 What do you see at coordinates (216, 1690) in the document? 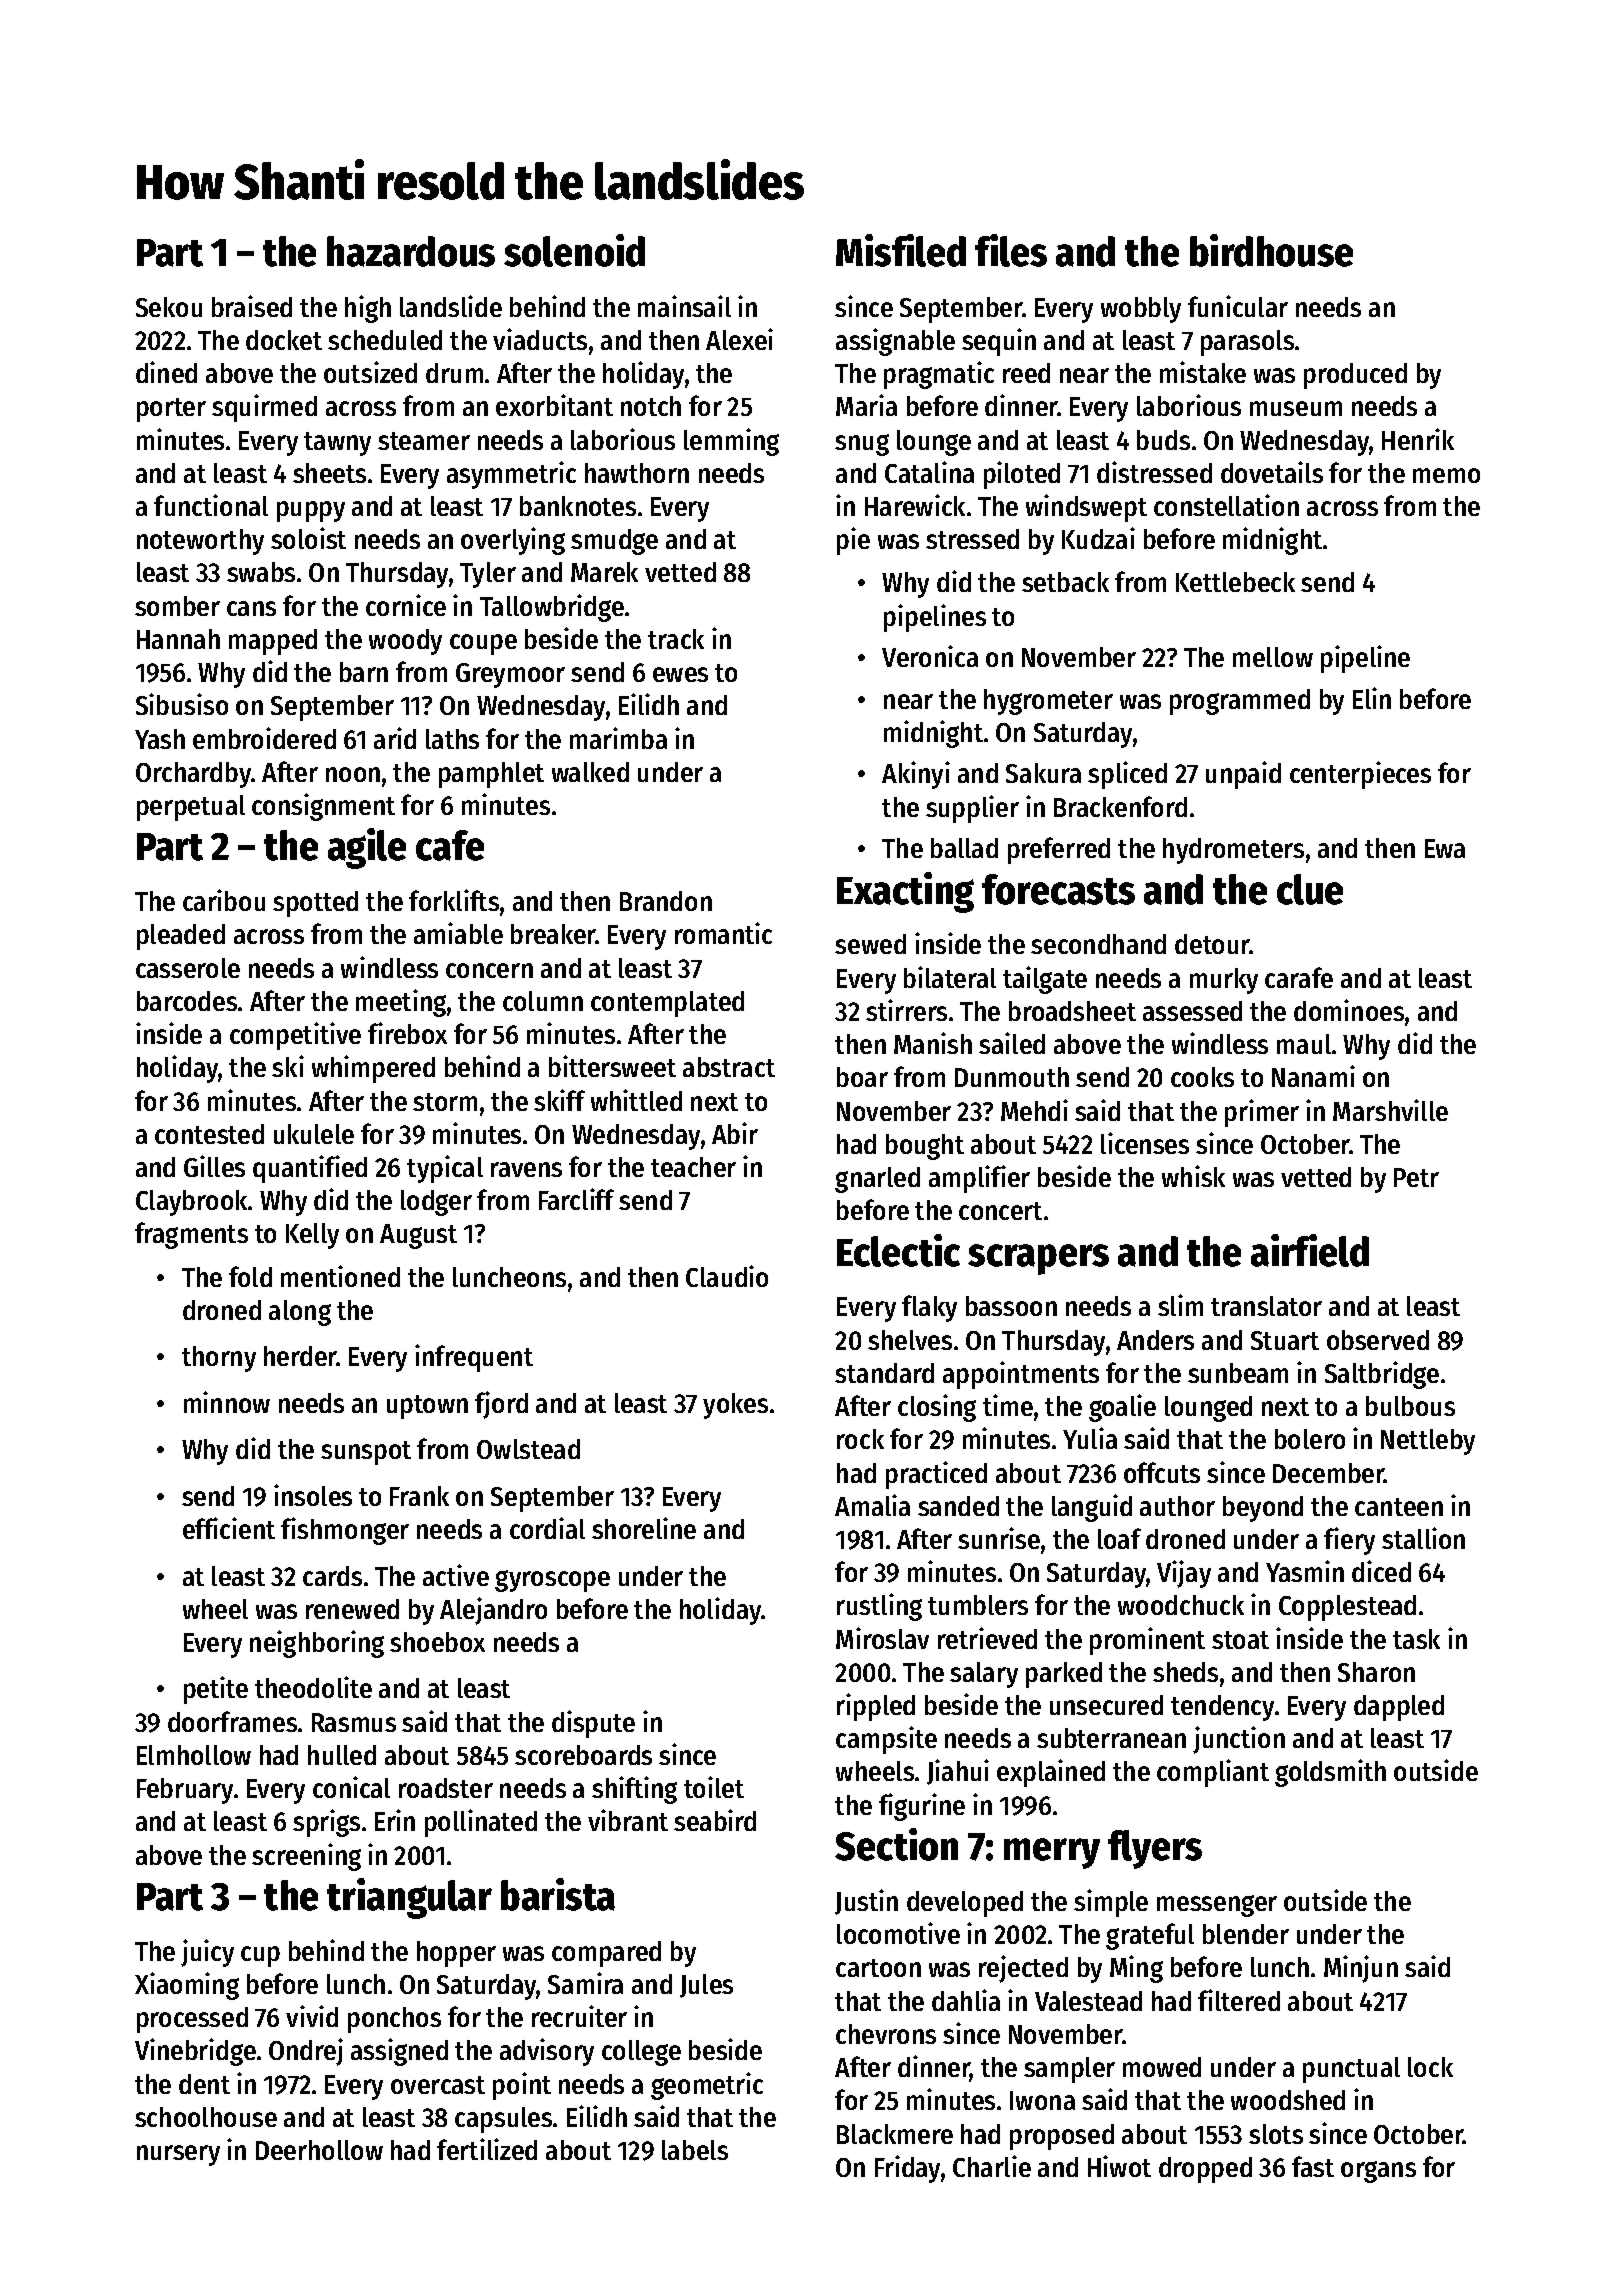
I see `petite` at bounding box center [216, 1690].
